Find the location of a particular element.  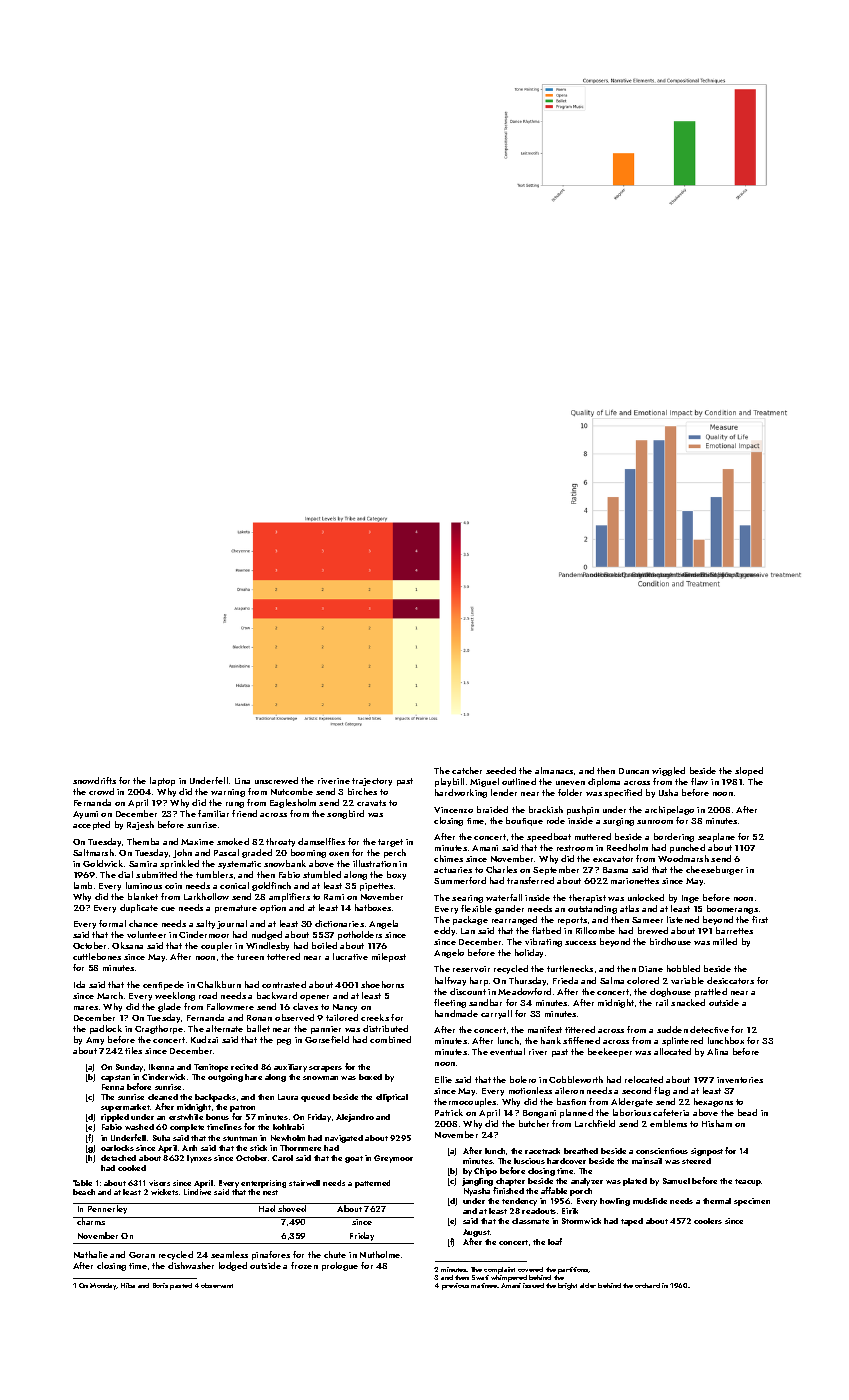

Chipo is located at coordinates (485, 1172).
